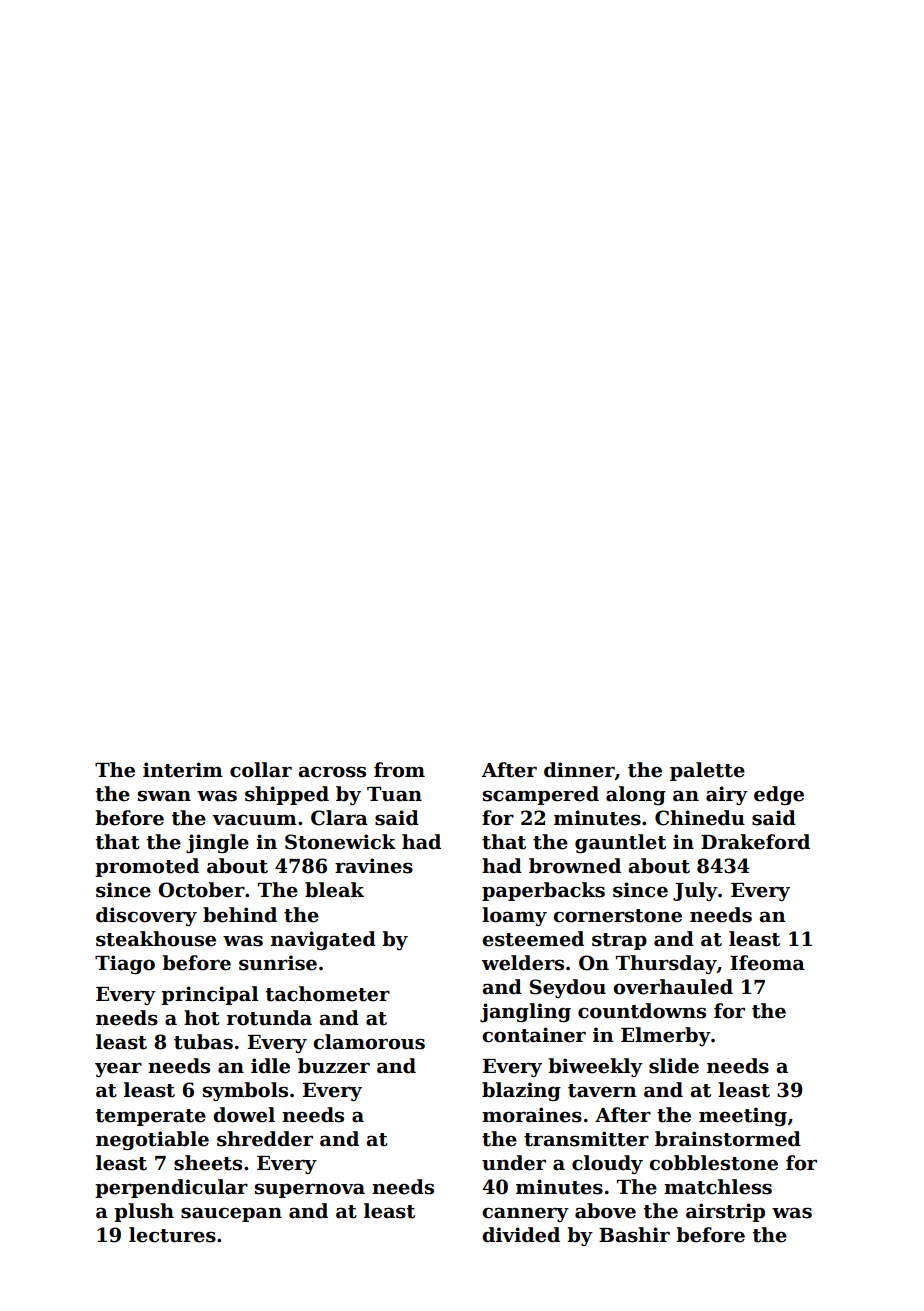  What do you see at coordinates (666, 964) in the screenshot?
I see `Thursday` at bounding box center [666, 964].
